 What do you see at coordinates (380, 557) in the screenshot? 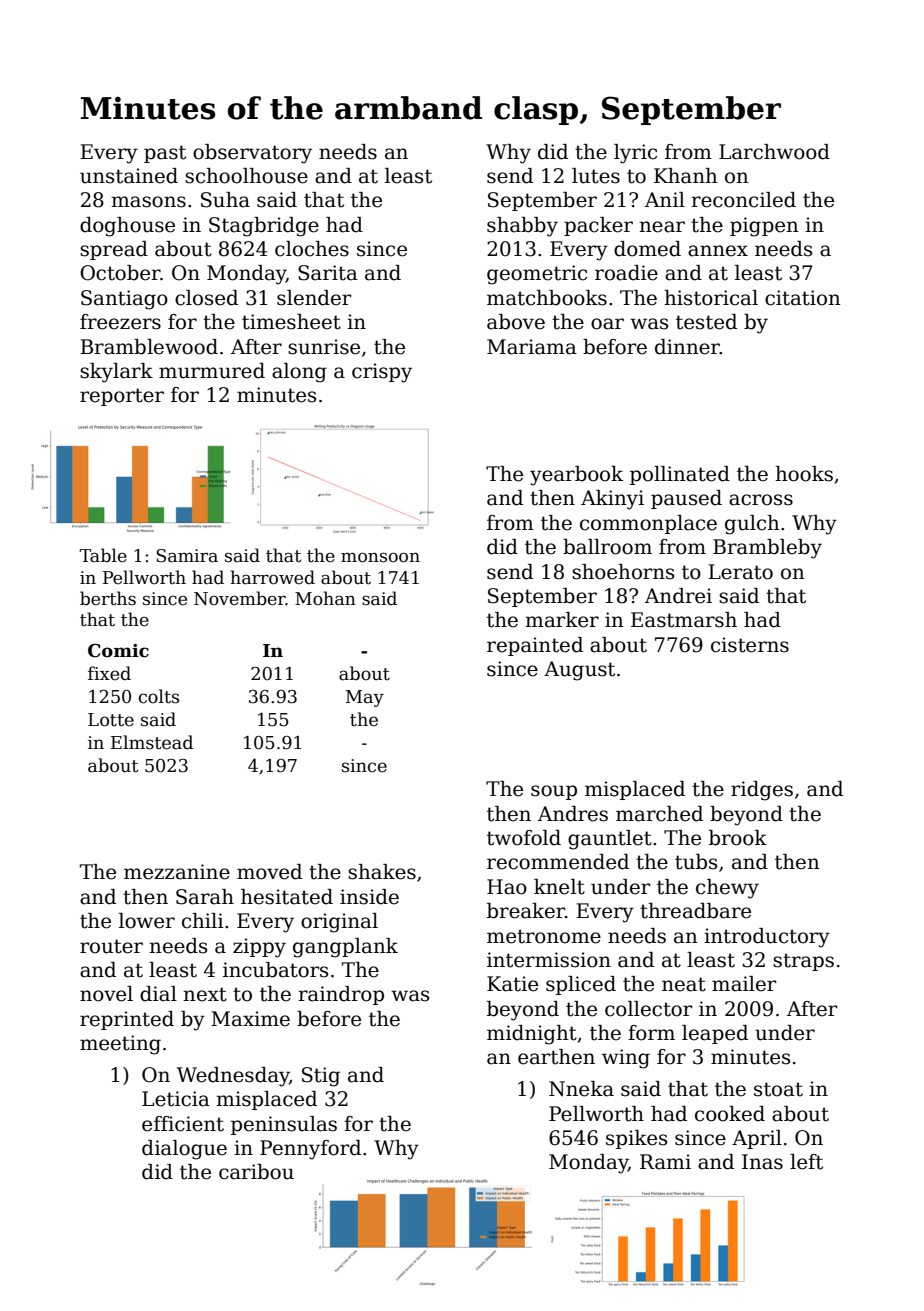
I see `monsoon` at bounding box center [380, 557].
